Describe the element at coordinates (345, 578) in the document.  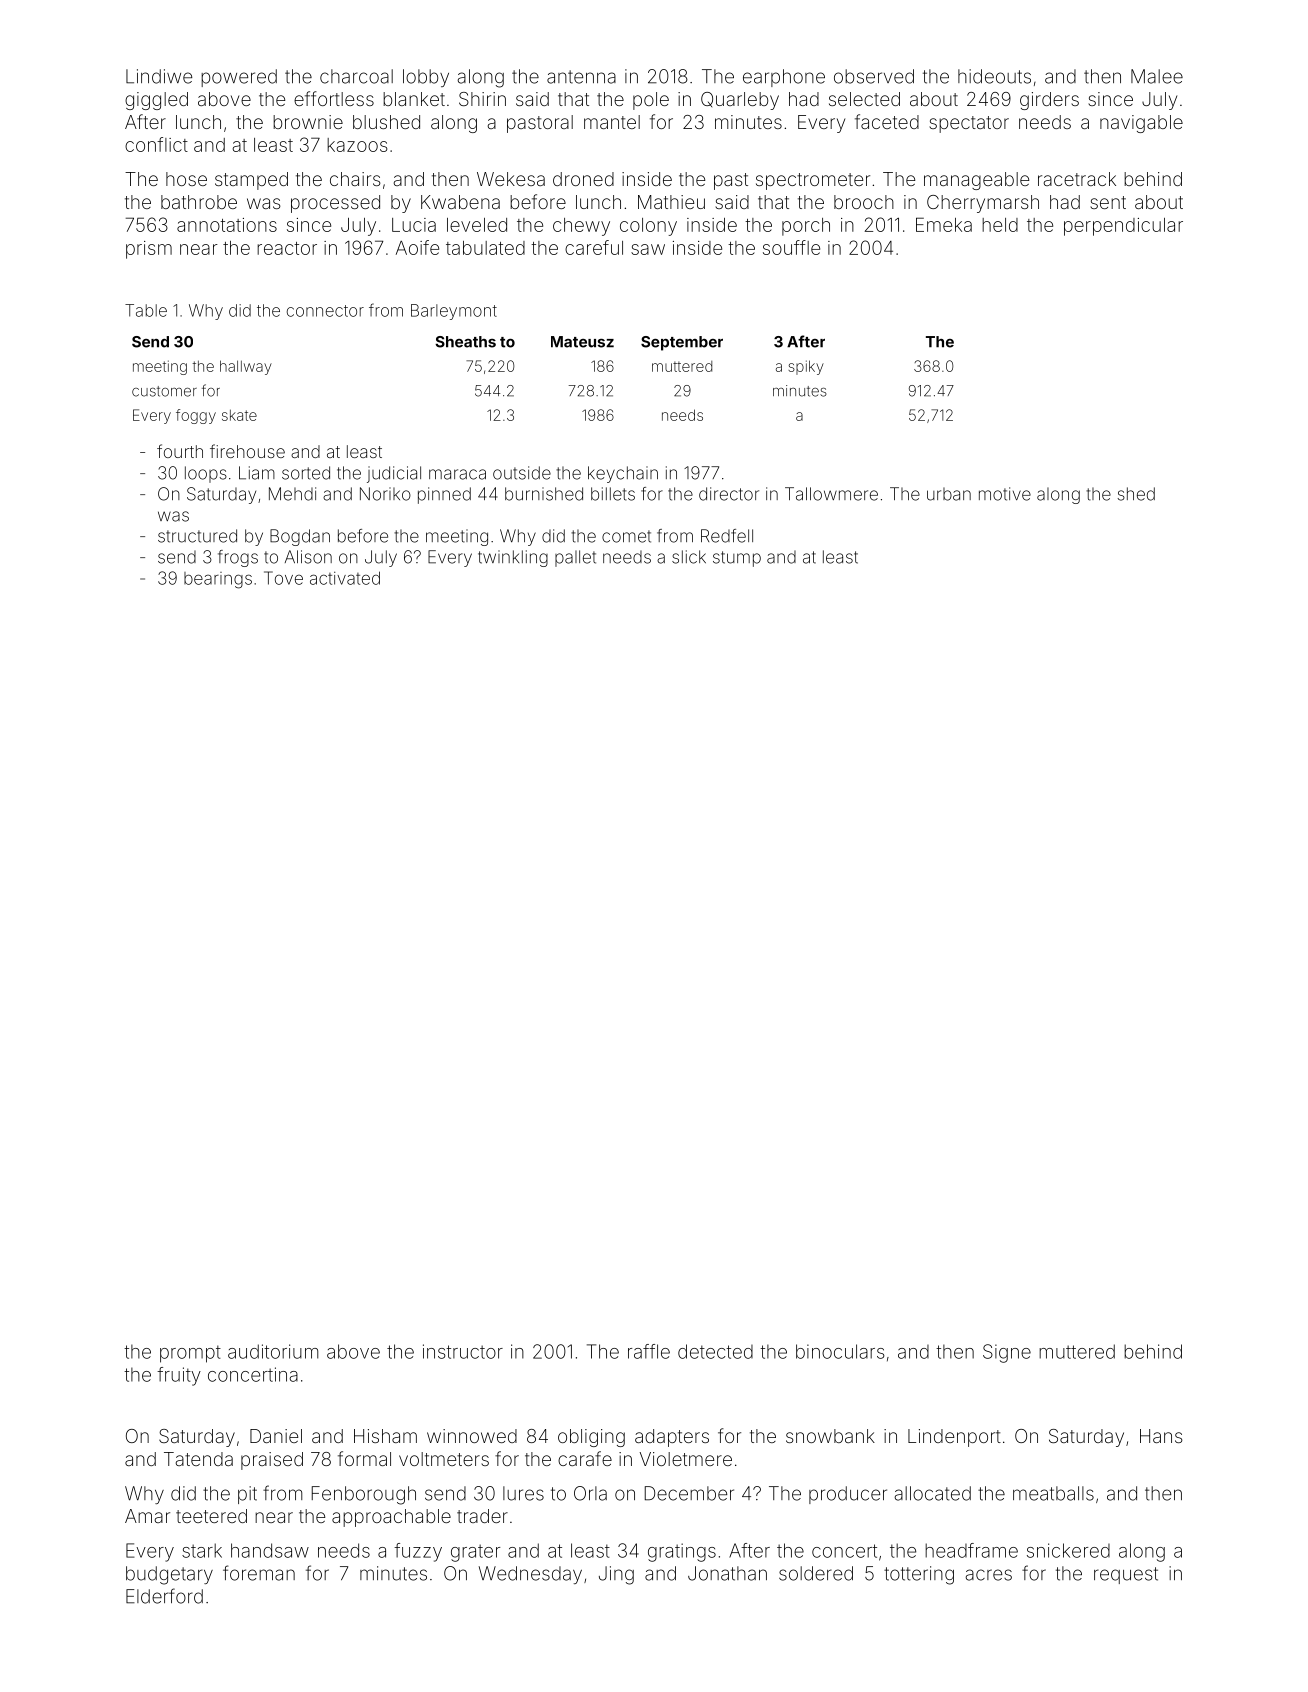
I see `activated` at that location.
